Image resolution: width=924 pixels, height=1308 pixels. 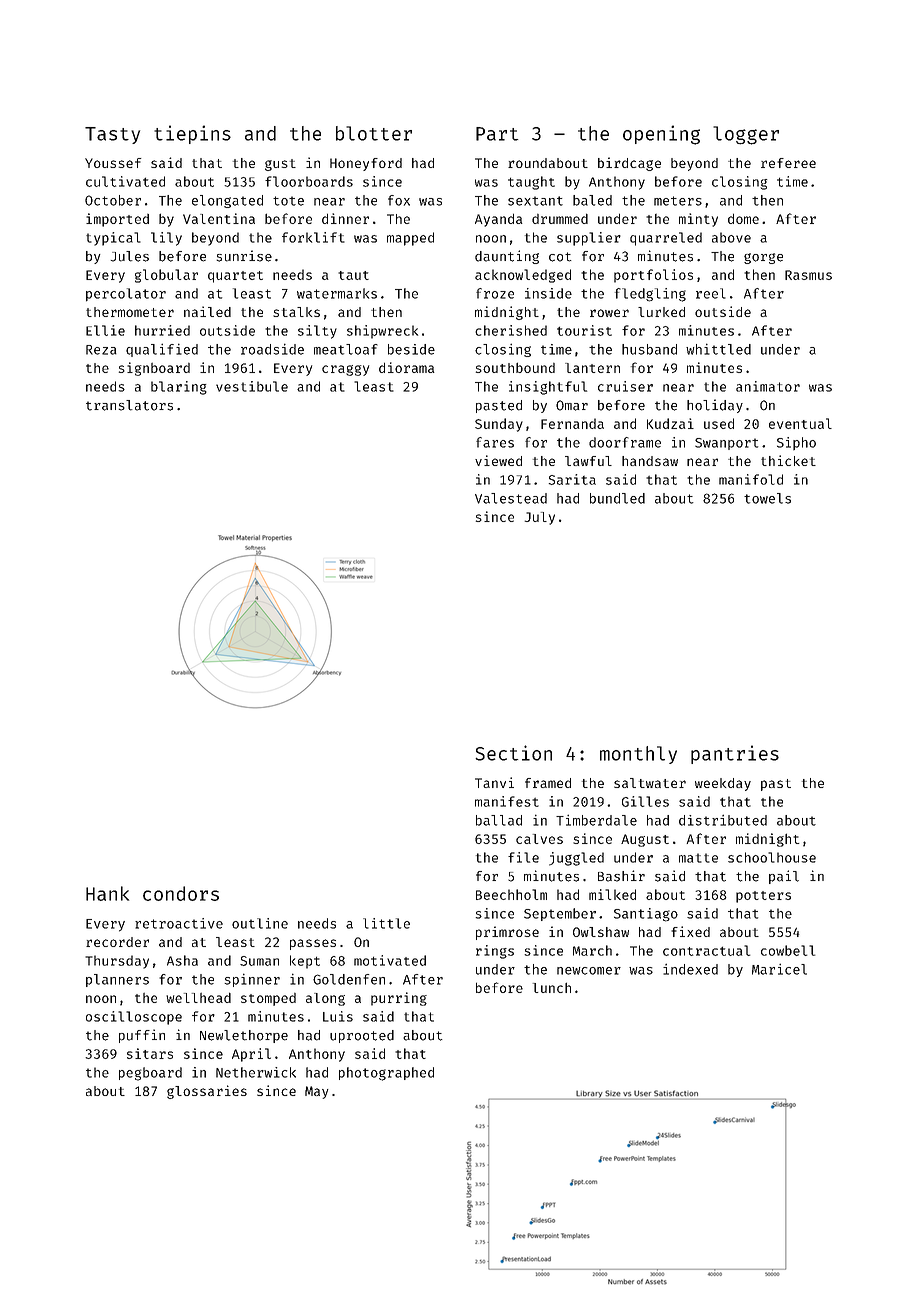 What do you see at coordinates (513, 753) in the image?
I see `Section` at bounding box center [513, 753].
